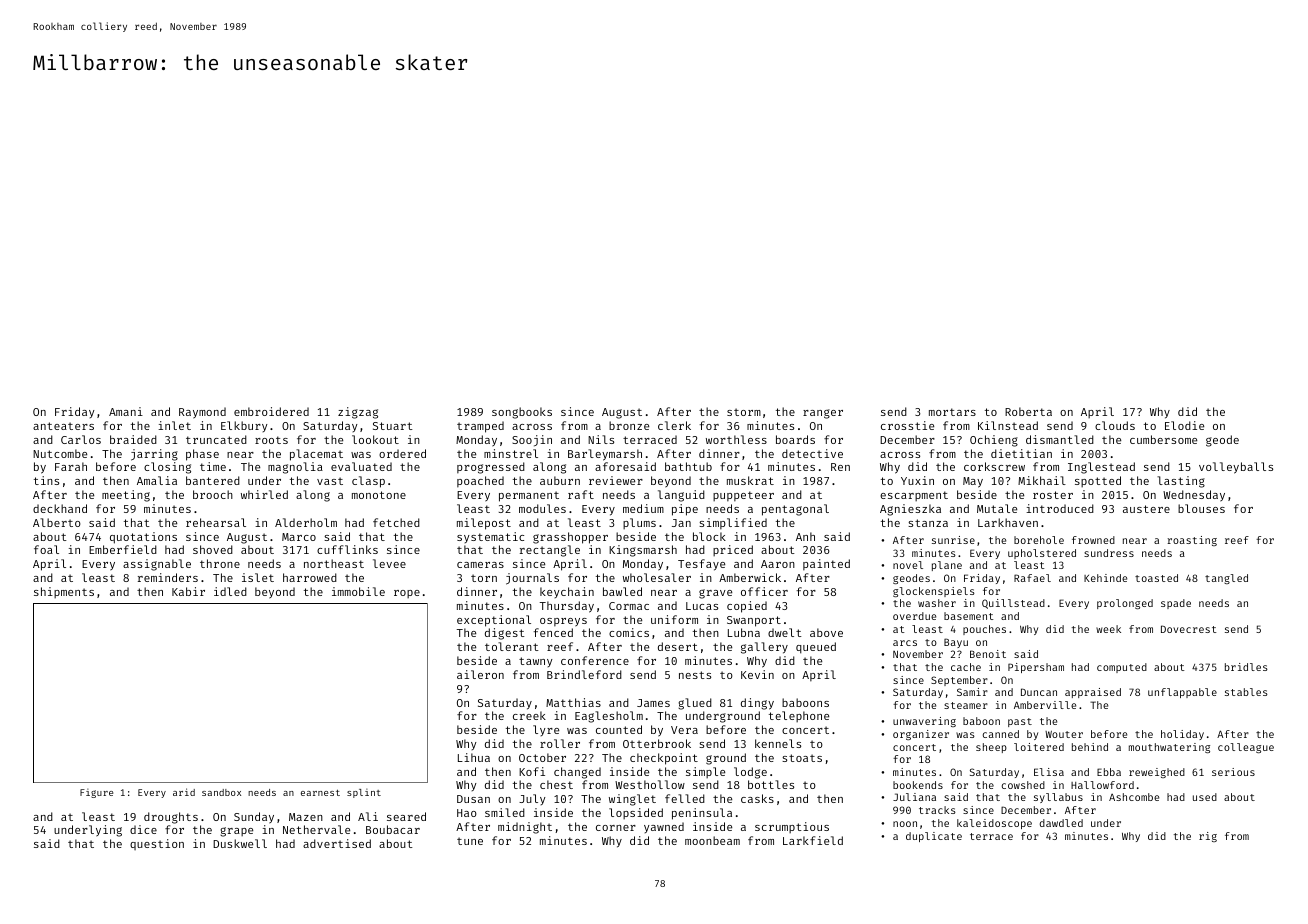 Image resolution: width=1308 pixels, height=924 pixels. I want to click on Figure, so click(96, 793).
